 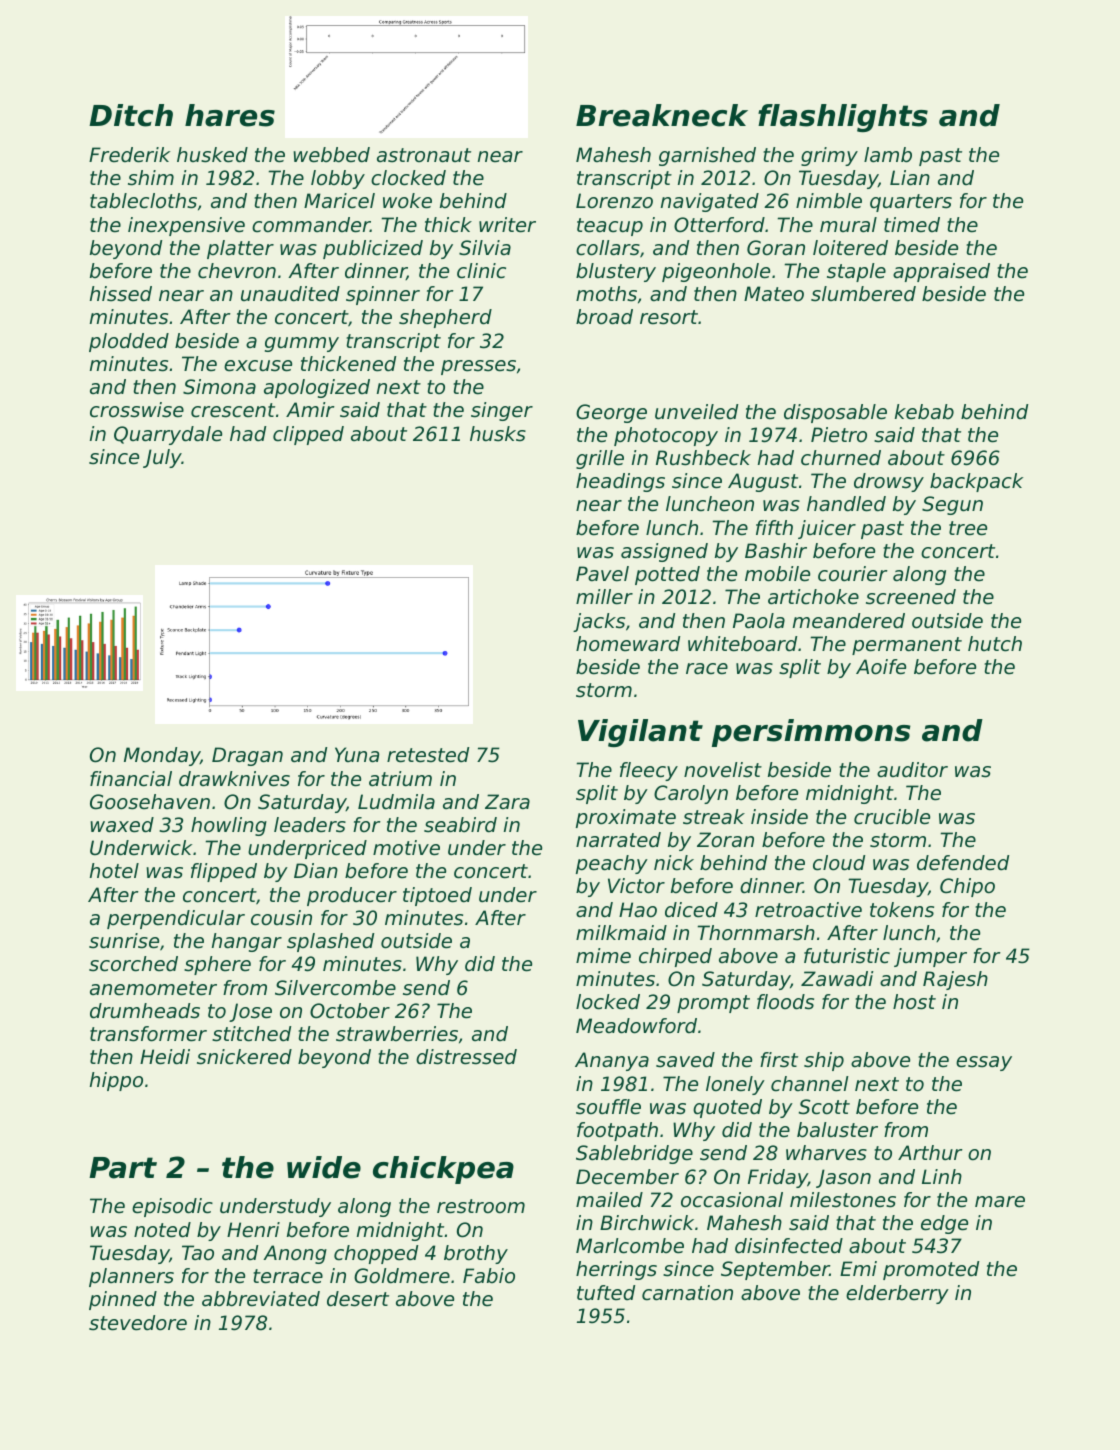 I want to click on hangar, so click(x=247, y=942).
